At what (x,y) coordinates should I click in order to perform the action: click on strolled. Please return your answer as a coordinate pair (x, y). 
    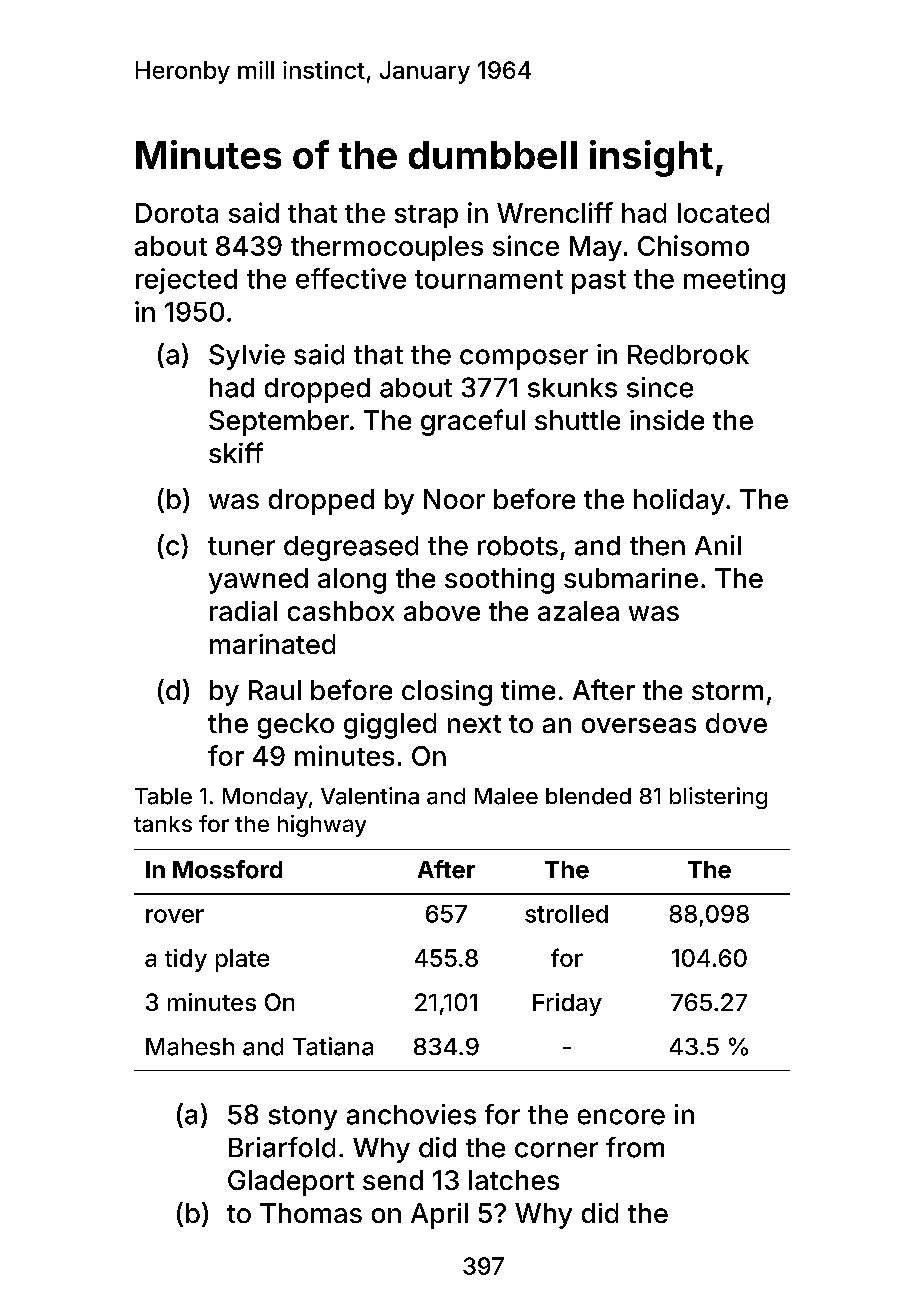
    Looking at the image, I should click on (566, 914).
